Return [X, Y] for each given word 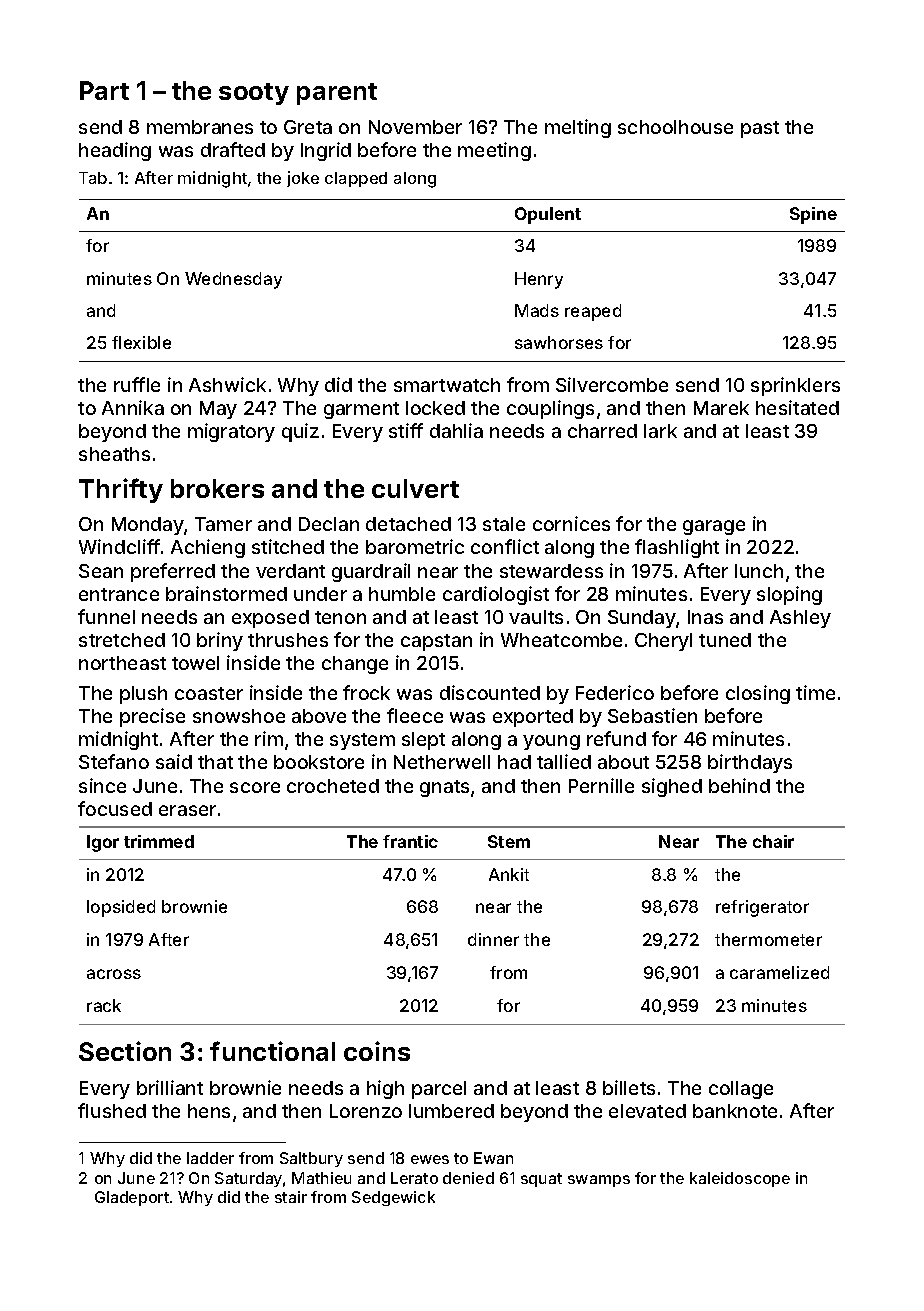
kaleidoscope [740, 1179]
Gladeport [132, 1198]
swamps [599, 1181]
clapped [356, 179]
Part [104, 90]
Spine [813, 215]
